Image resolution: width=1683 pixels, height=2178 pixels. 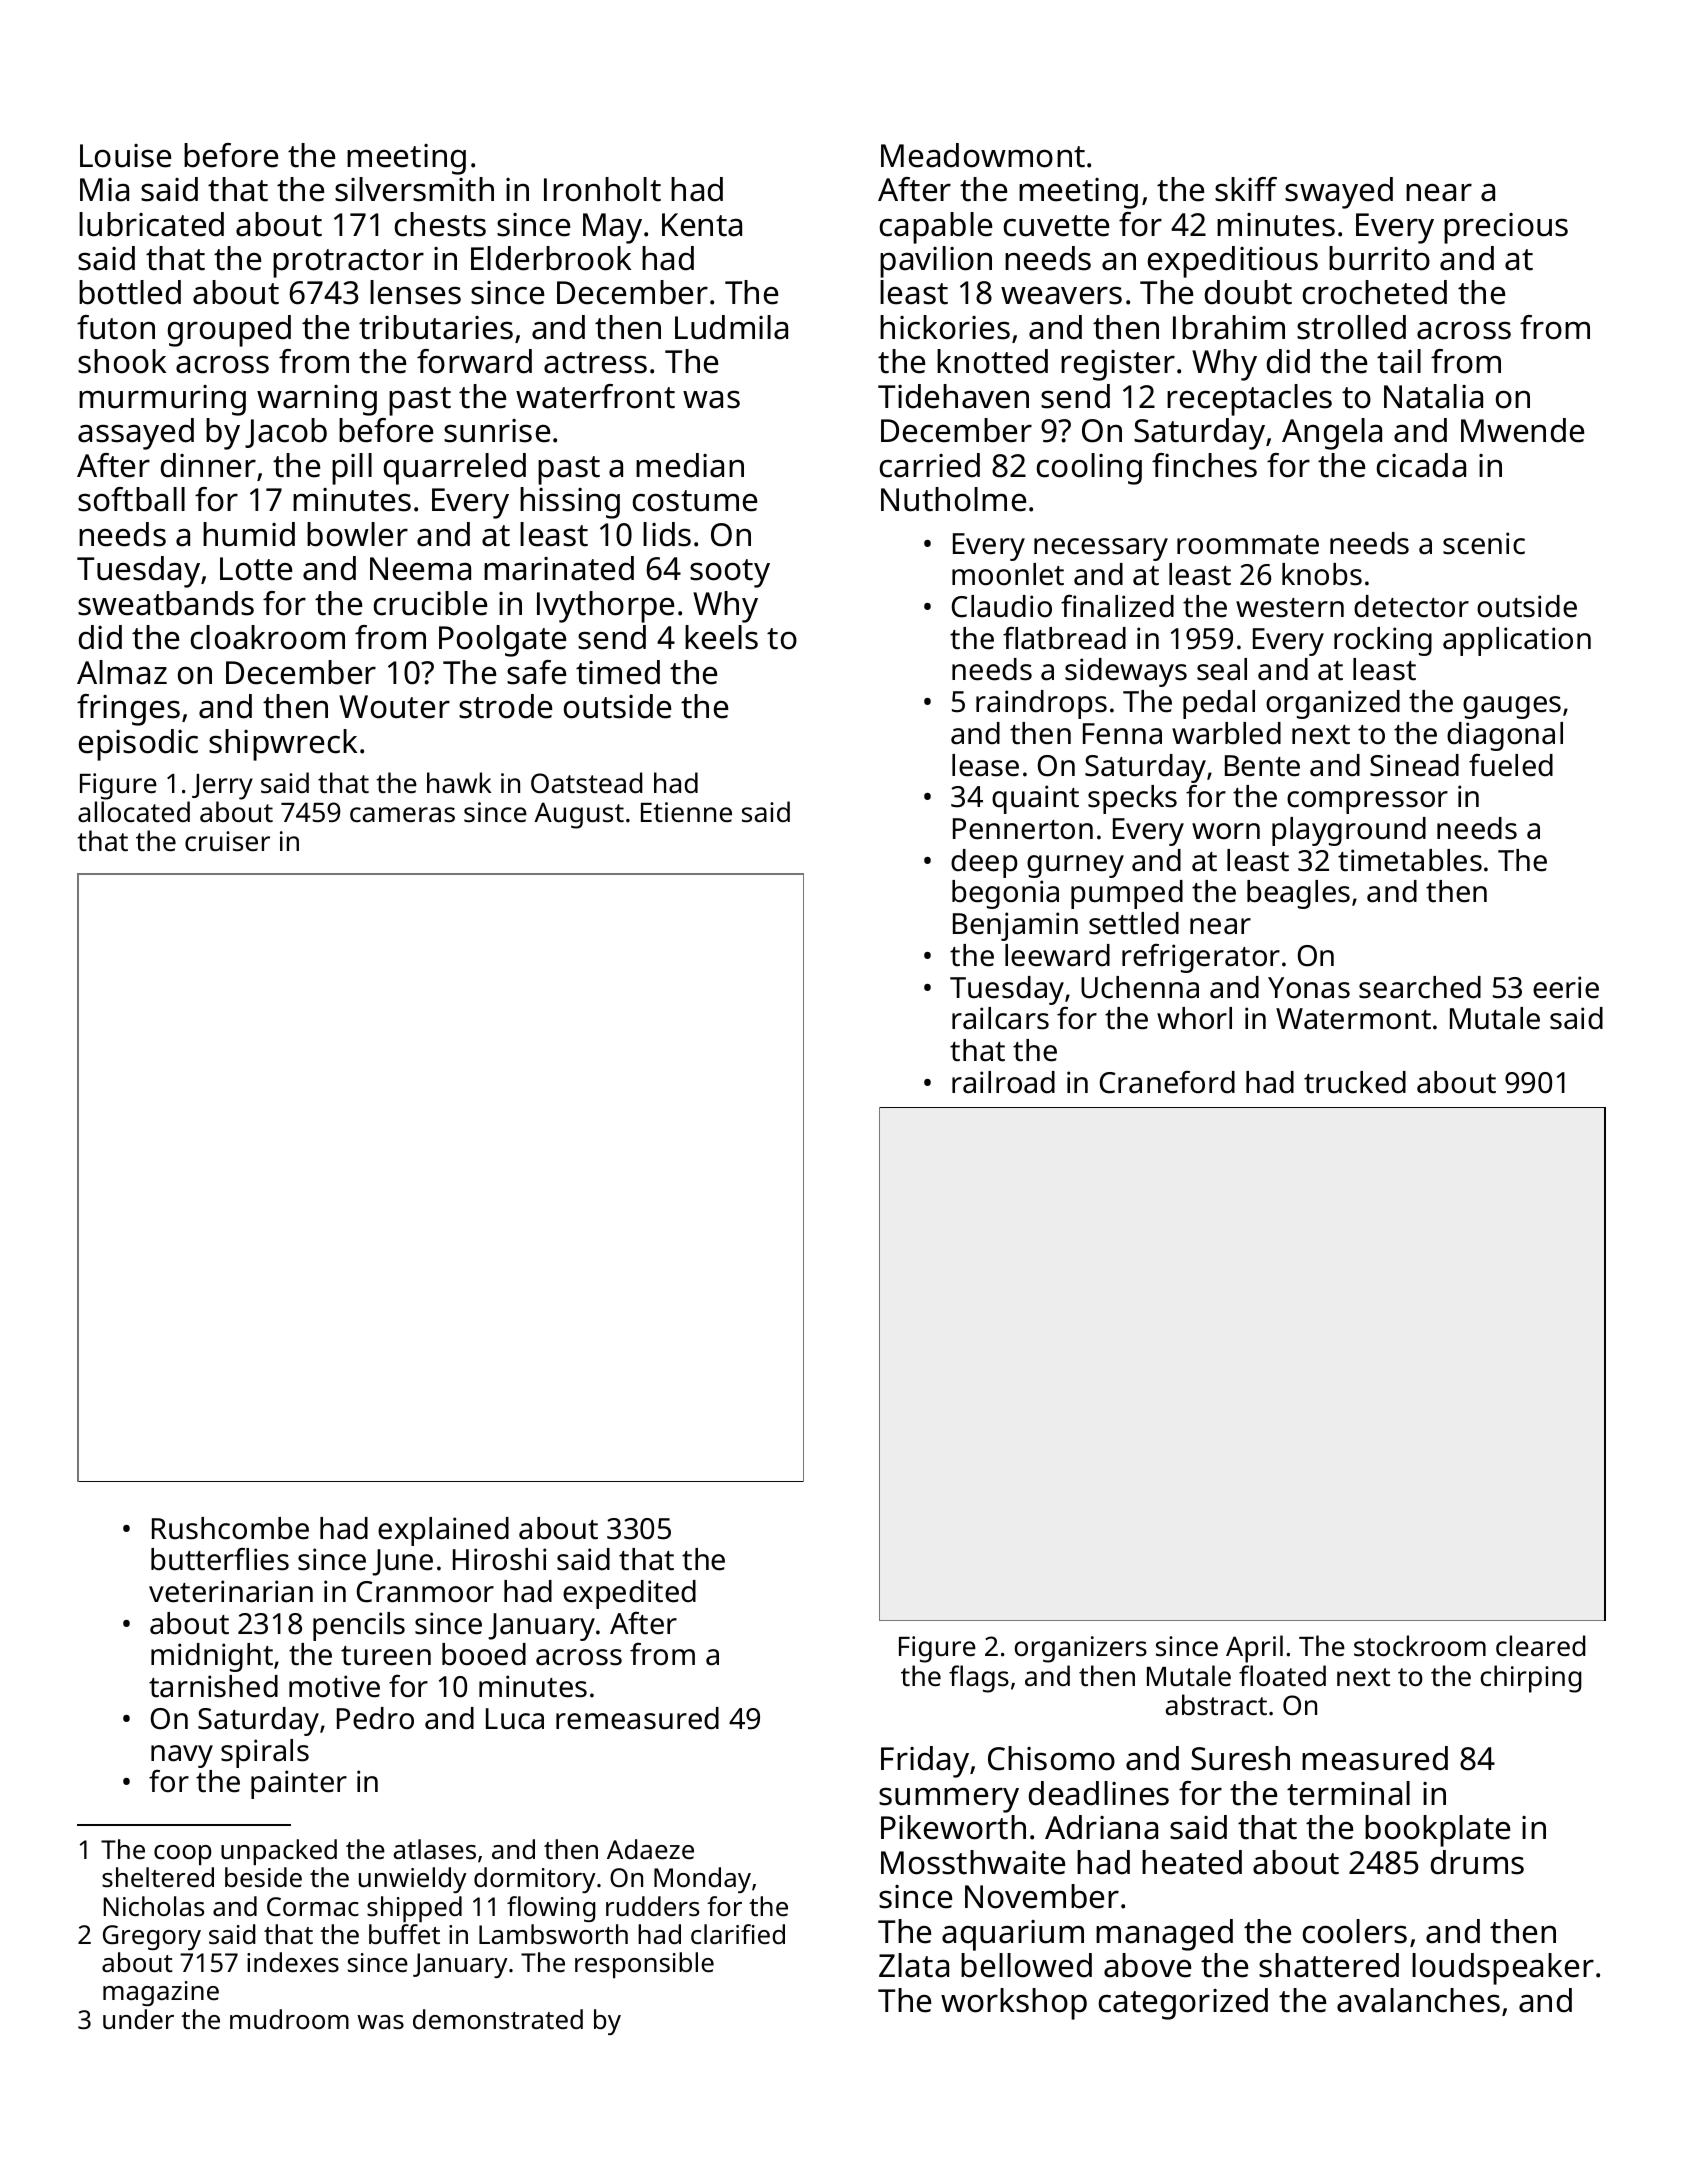 I want to click on tributaries, so click(x=436, y=327).
